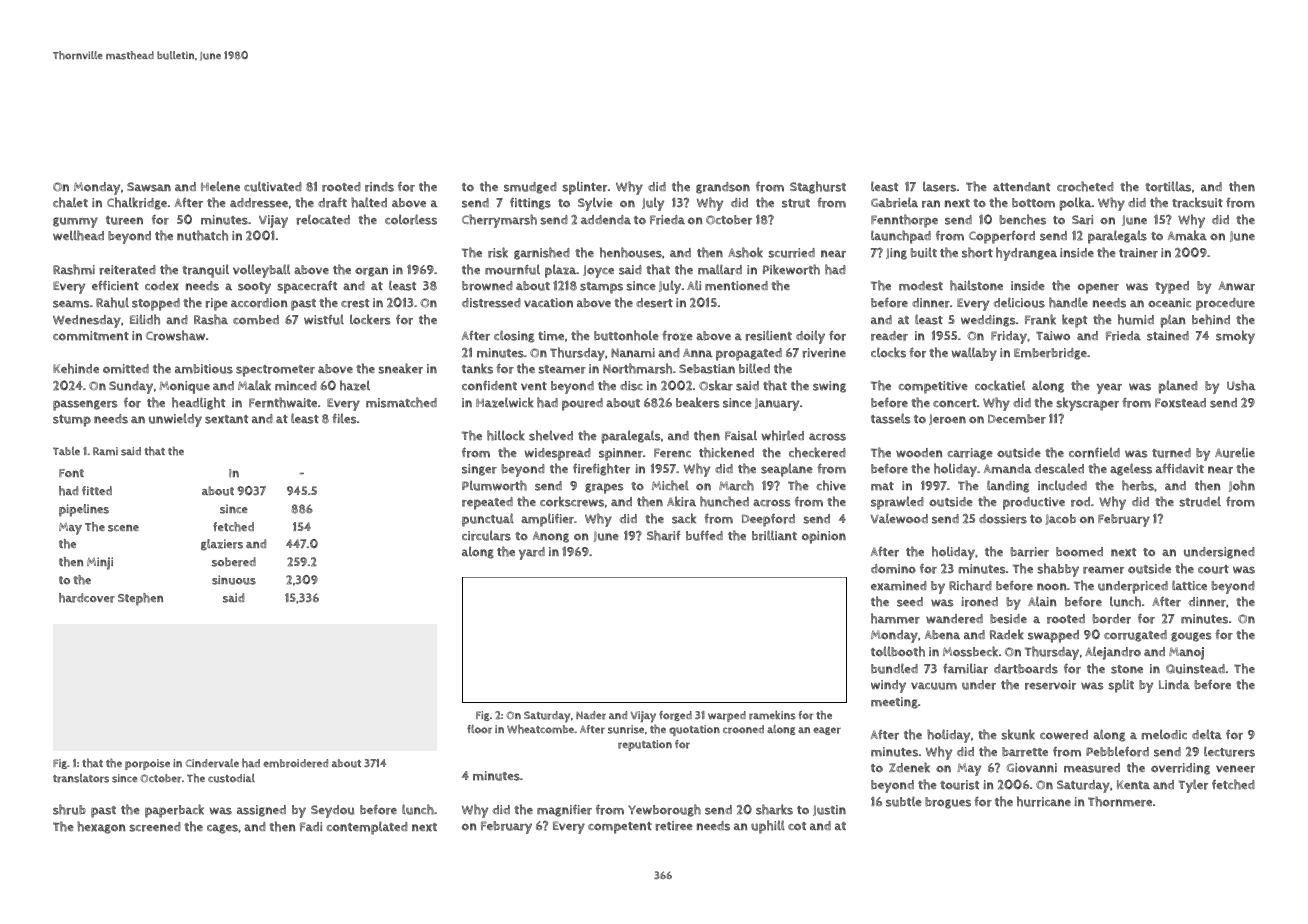 The width and height of the screenshot is (1308, 924). What do you see at coordinates (379, 187) in the screenshot?
I see `rinds` at bounding box center [379, 187].
